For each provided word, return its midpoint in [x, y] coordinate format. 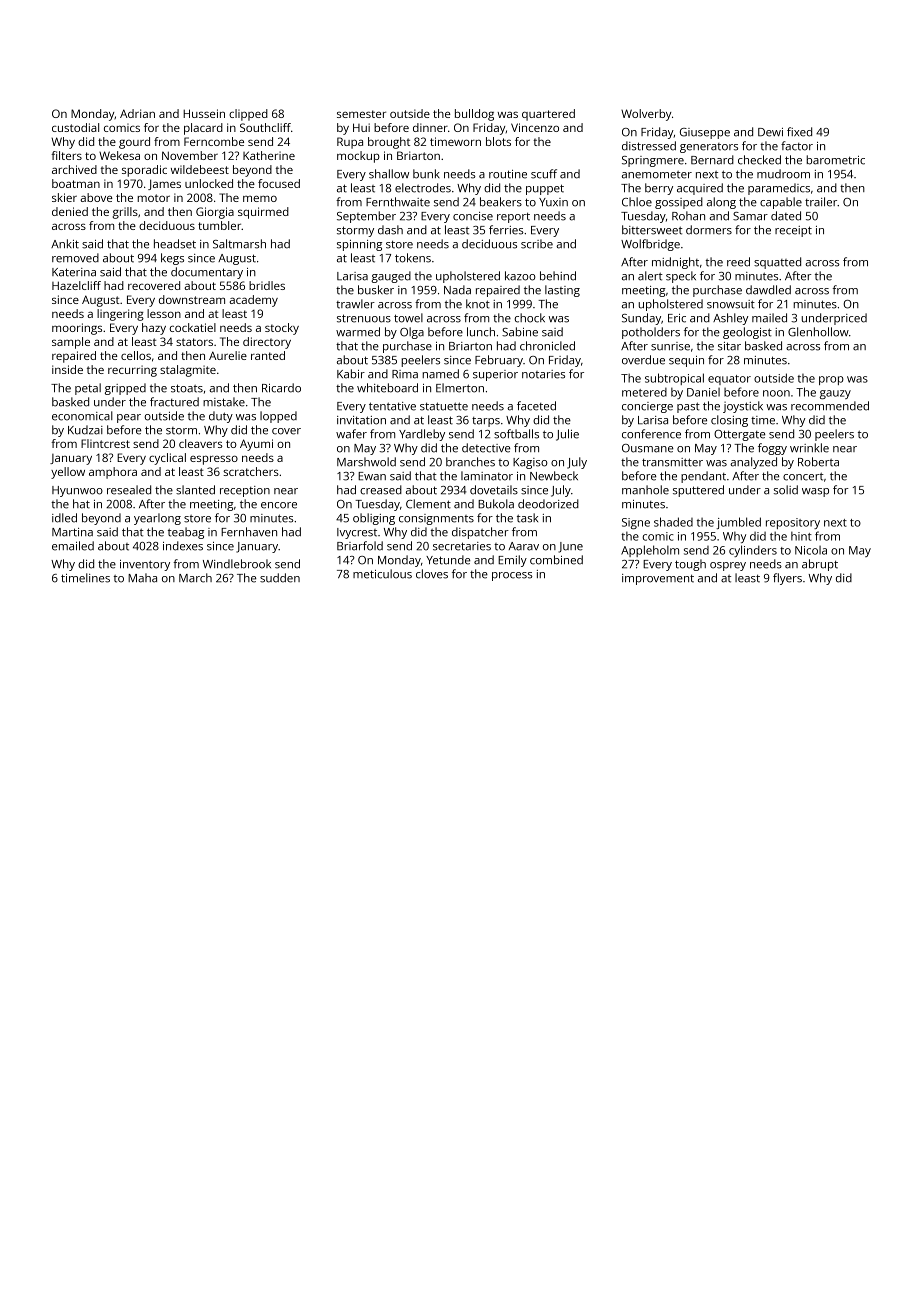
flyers [787, 579]
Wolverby [646, 115]
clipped [248, 115]
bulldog [474, 115]
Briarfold [360, 546]
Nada [457, 290]
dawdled [768, 290]
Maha [142, 578]
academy [253, 301]
